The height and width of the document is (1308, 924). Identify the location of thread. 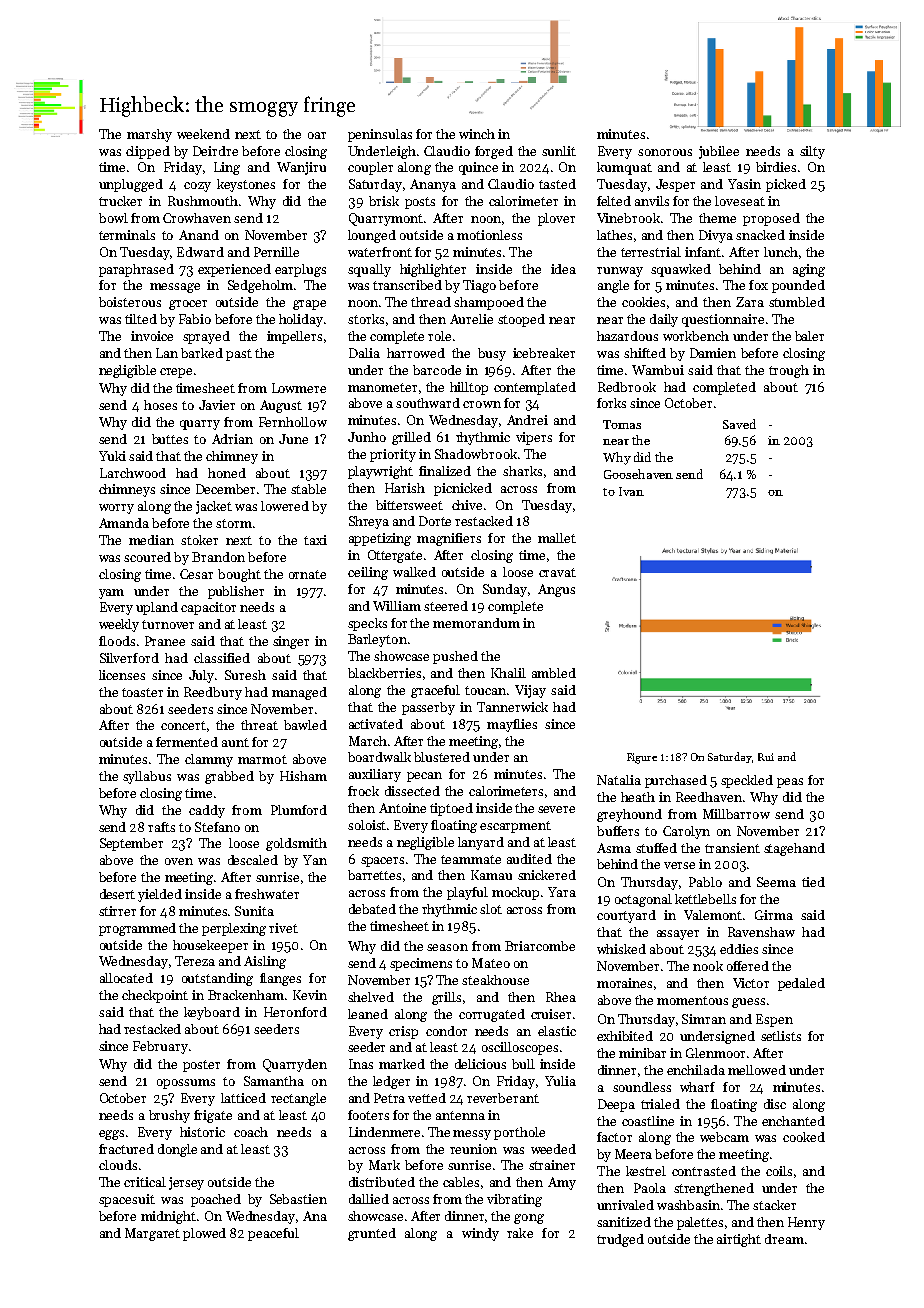
(431, 302).
